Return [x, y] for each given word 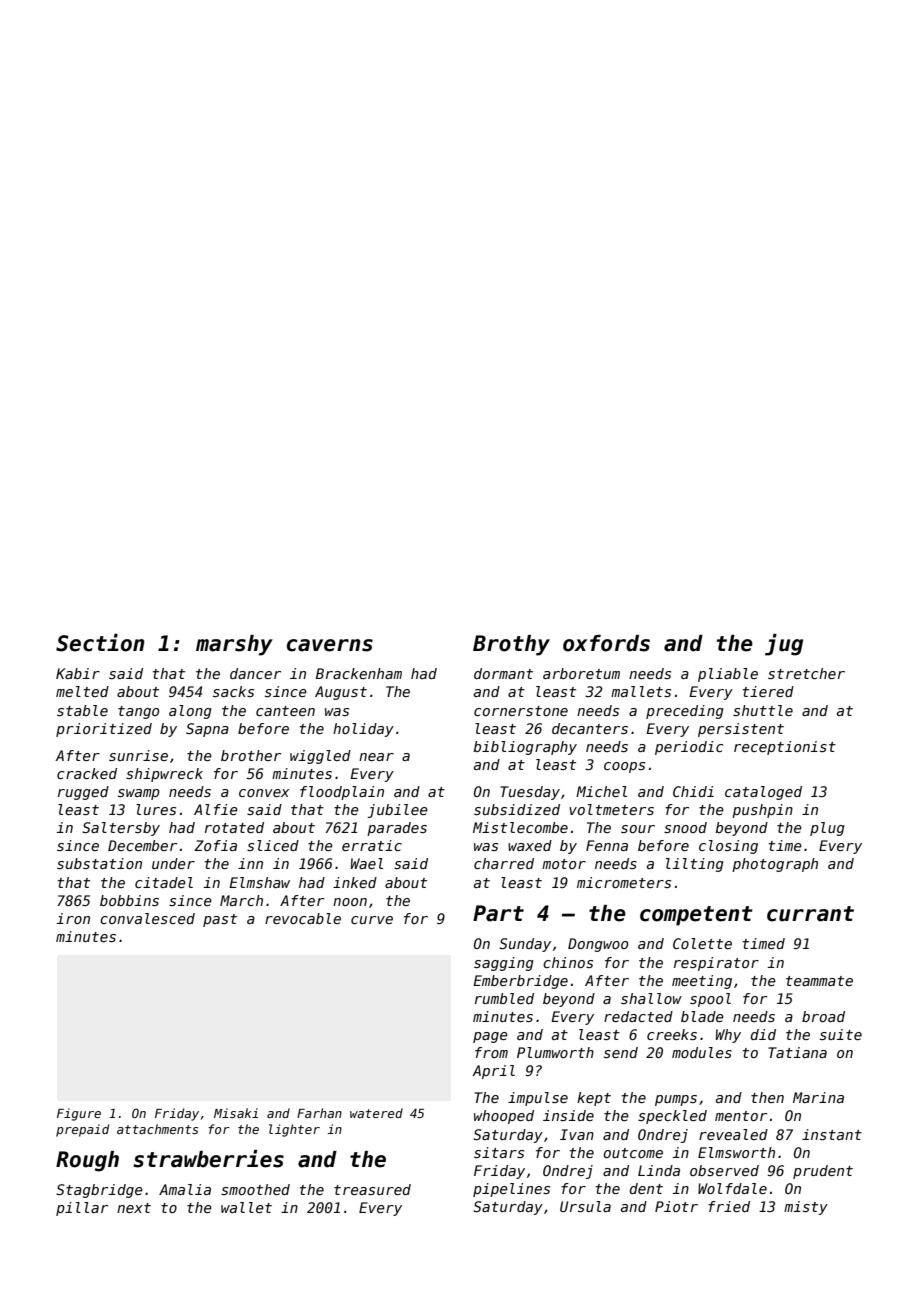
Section [100, 643]
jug [784, 645]
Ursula [585, 1206]
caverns [330, 645]
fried [729, 1206]
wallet [246, 1207]
